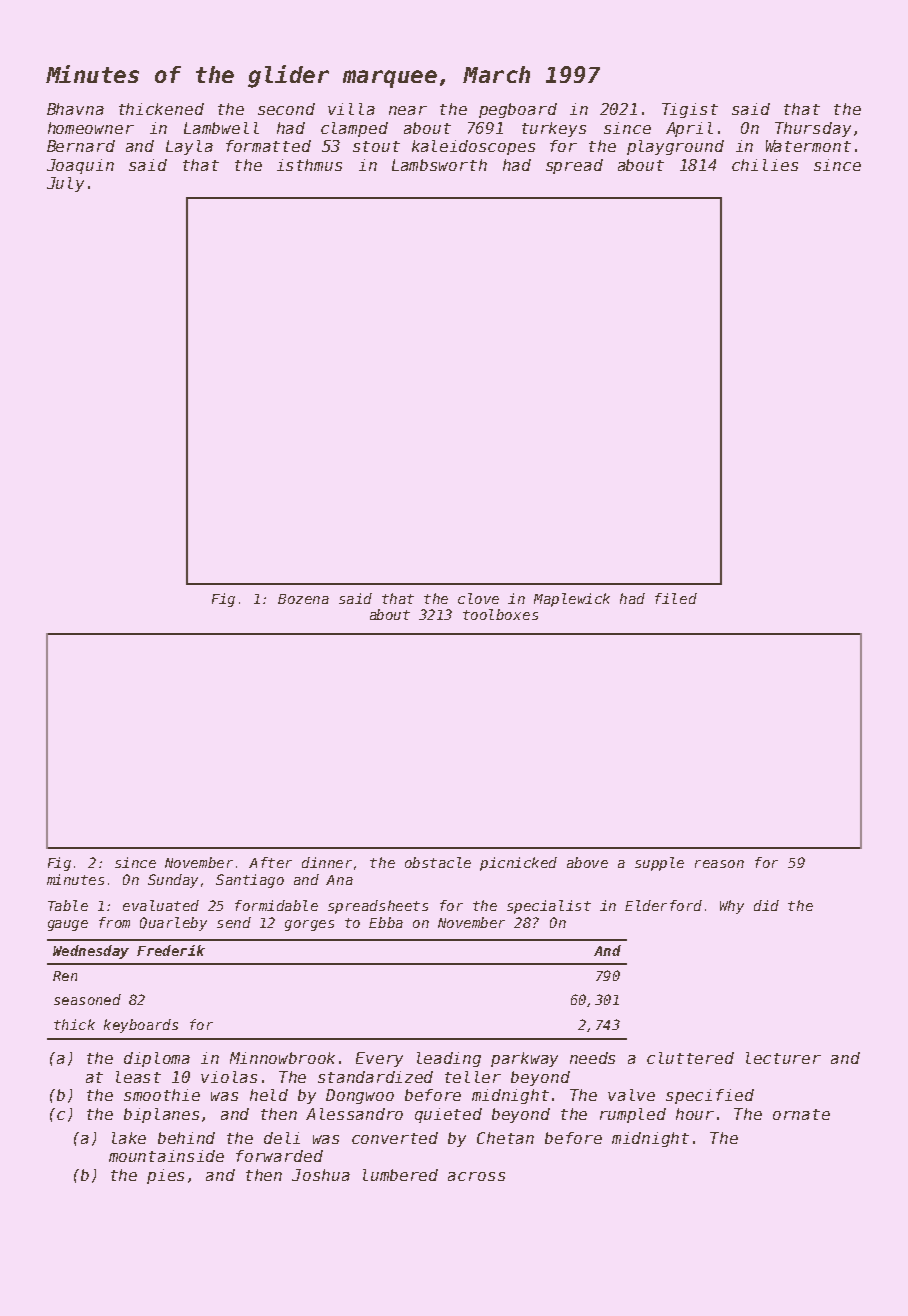 This screenshot has height=1316, width=908. I want to click on Layla, so click(189, 147).
